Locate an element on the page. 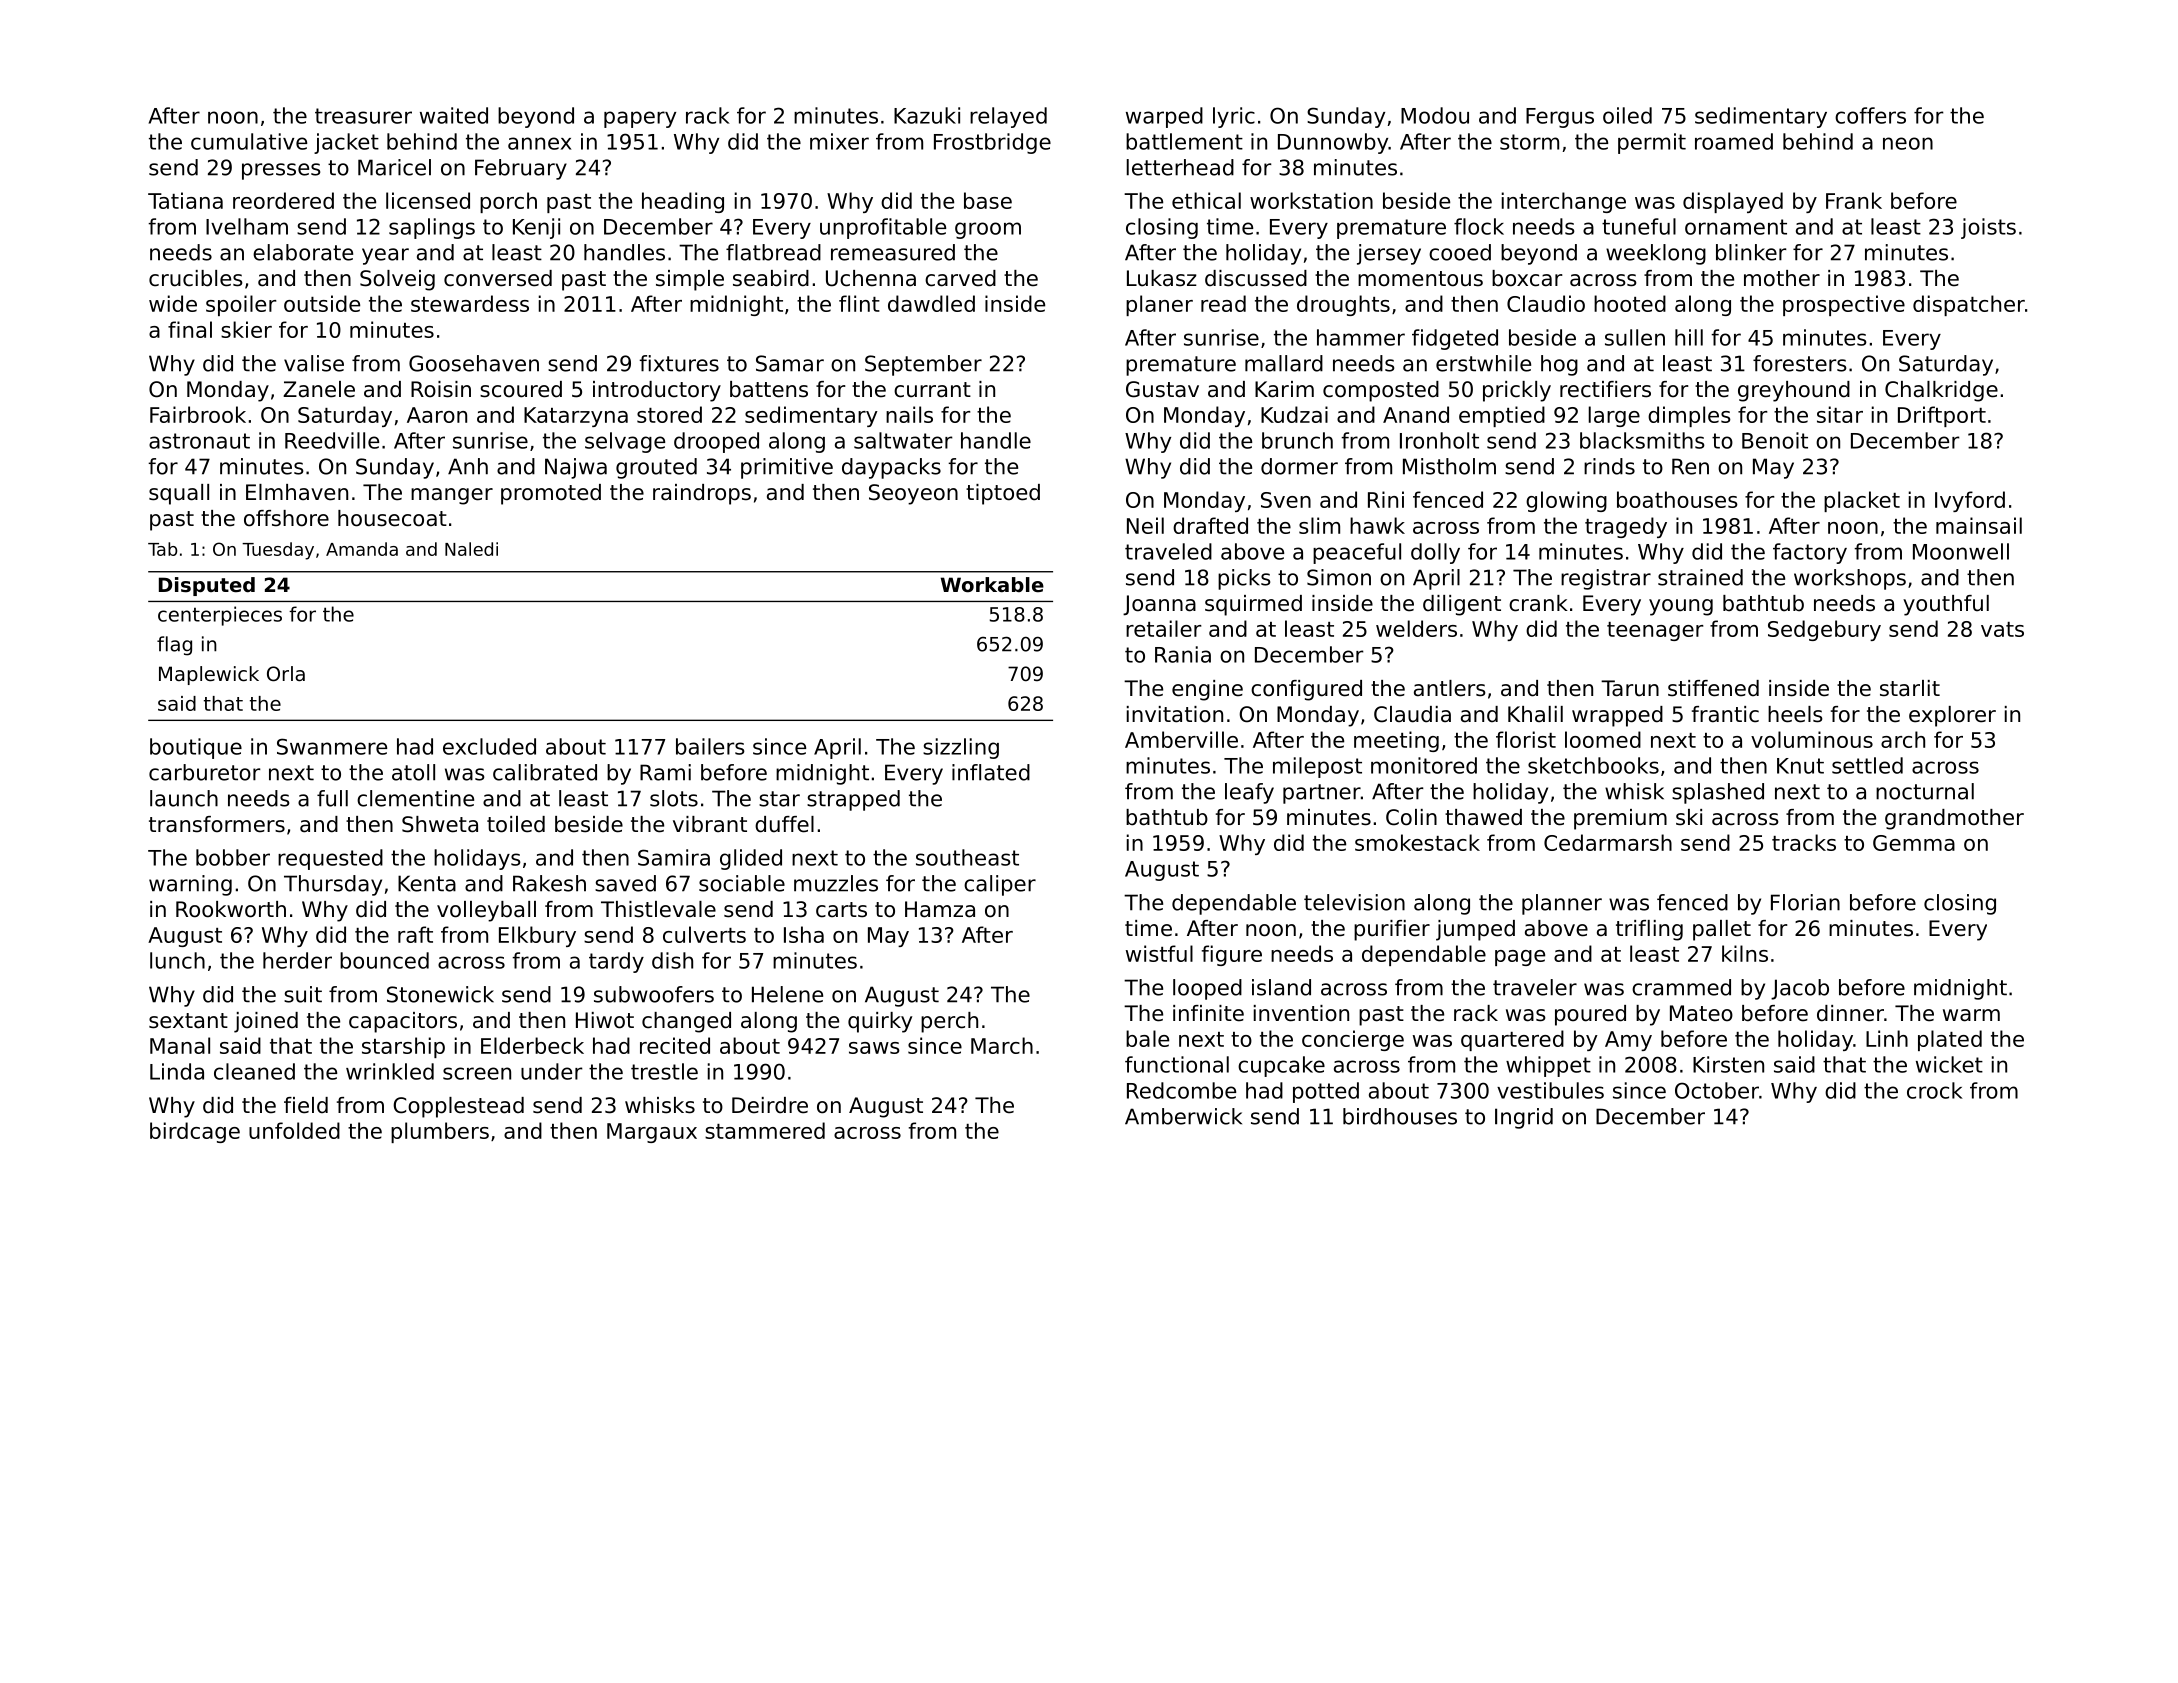  glowing is located at coordinates (1566, 501).
